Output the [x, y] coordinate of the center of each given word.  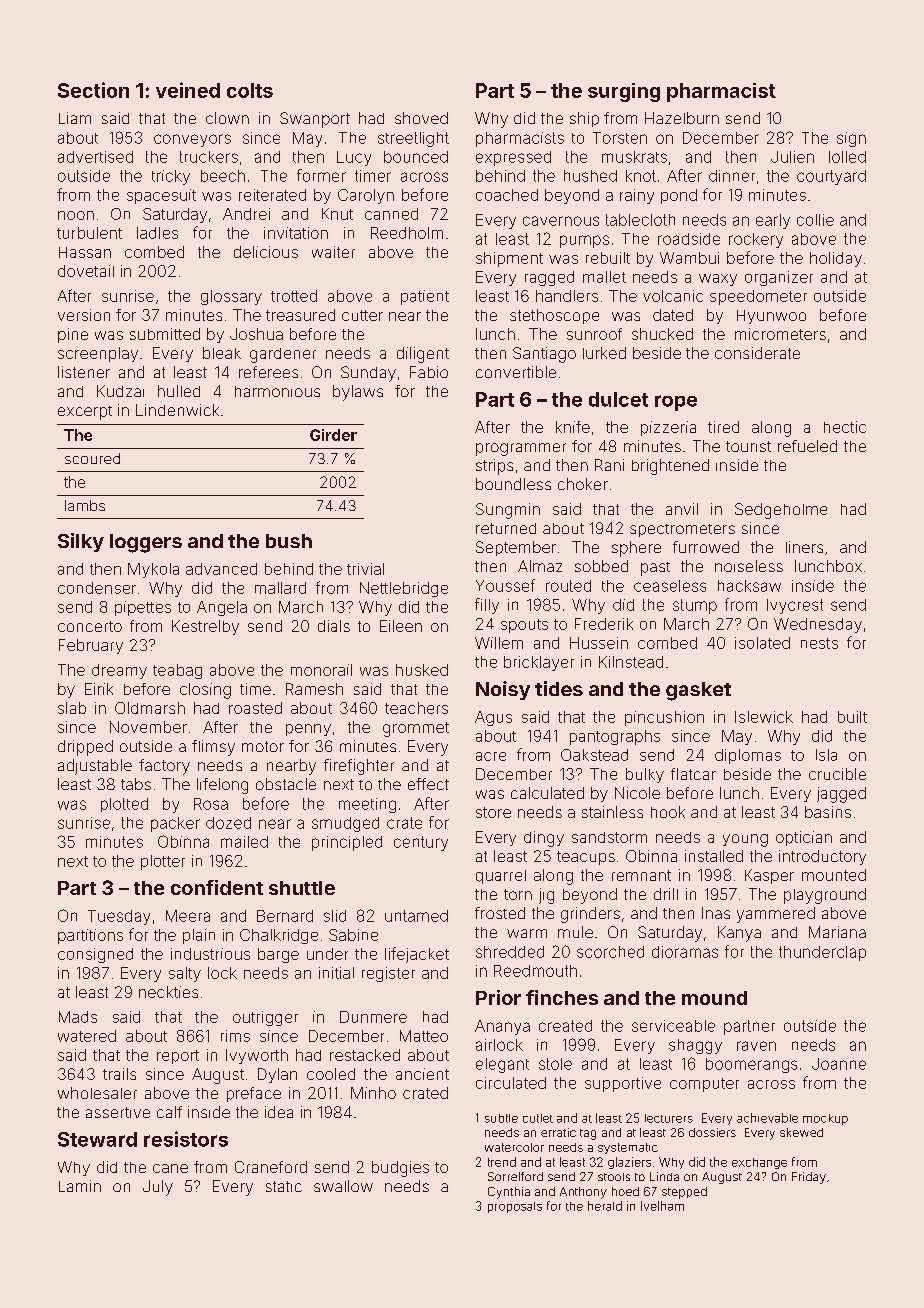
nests [819, 643]
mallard [280, 588]
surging [624, 92]
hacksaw [749, 586]
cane [170, 1168]
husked [422, 670]
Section [93, 90]
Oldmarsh [150, 708]
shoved [421, 118]
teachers [416, 708]
